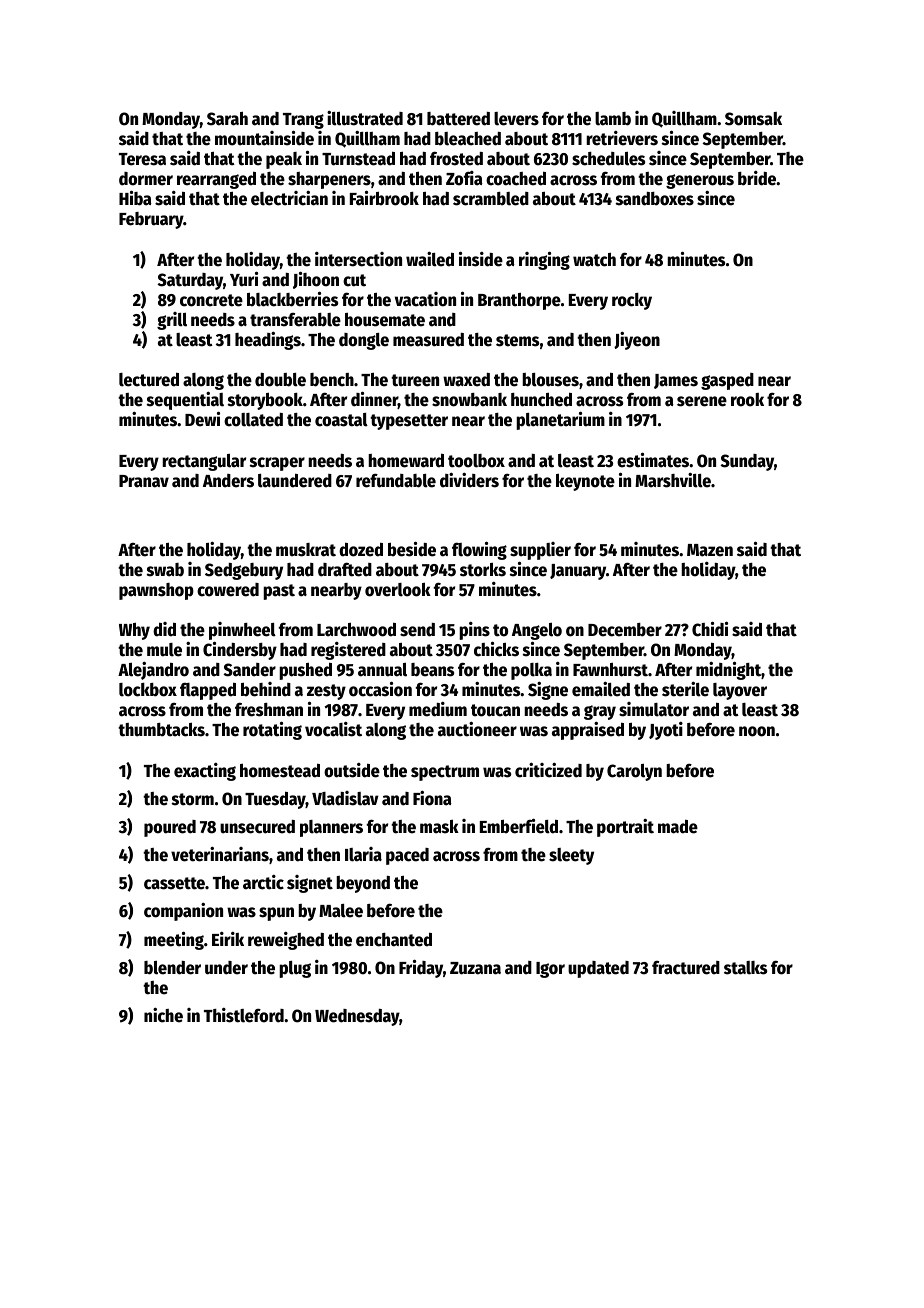 The width and height of the screenshot is (924, 1308). What do you see at coordinates (165, 570) in the screenshot?
I see `swab` at bounding box center [165, 570].
